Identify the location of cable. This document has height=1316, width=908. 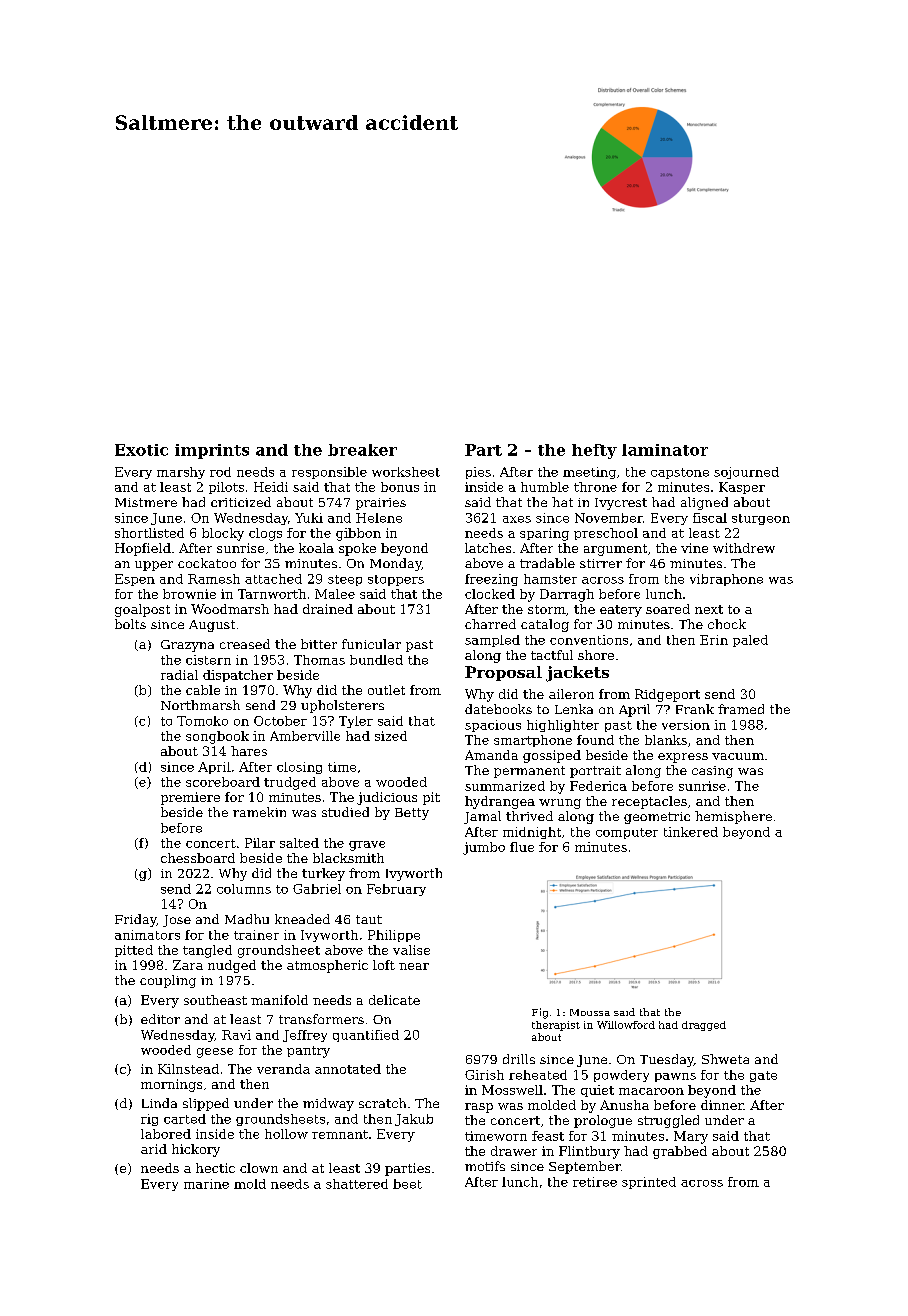
(203, 690).
